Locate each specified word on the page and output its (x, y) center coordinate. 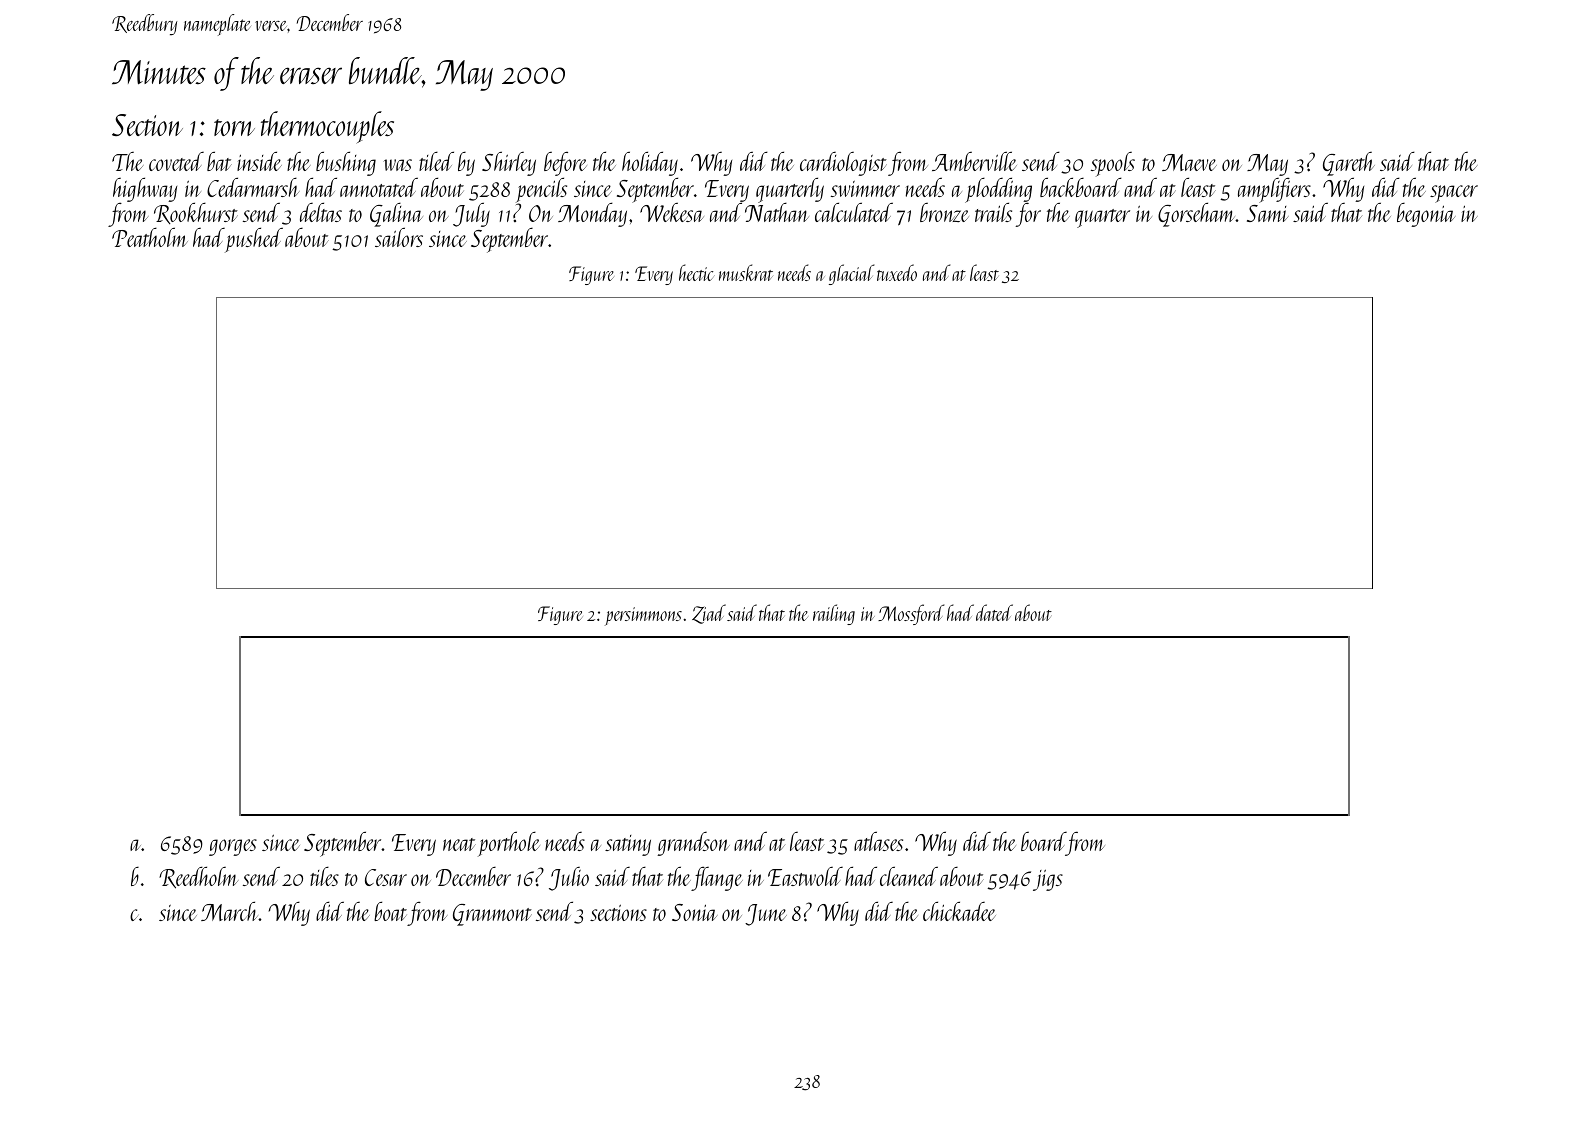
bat (219, 161)
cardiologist (843, 164)
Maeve (1189, 162)
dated (994, 612)
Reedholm (198, 877)
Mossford (911, 614)
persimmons (643, 616)
